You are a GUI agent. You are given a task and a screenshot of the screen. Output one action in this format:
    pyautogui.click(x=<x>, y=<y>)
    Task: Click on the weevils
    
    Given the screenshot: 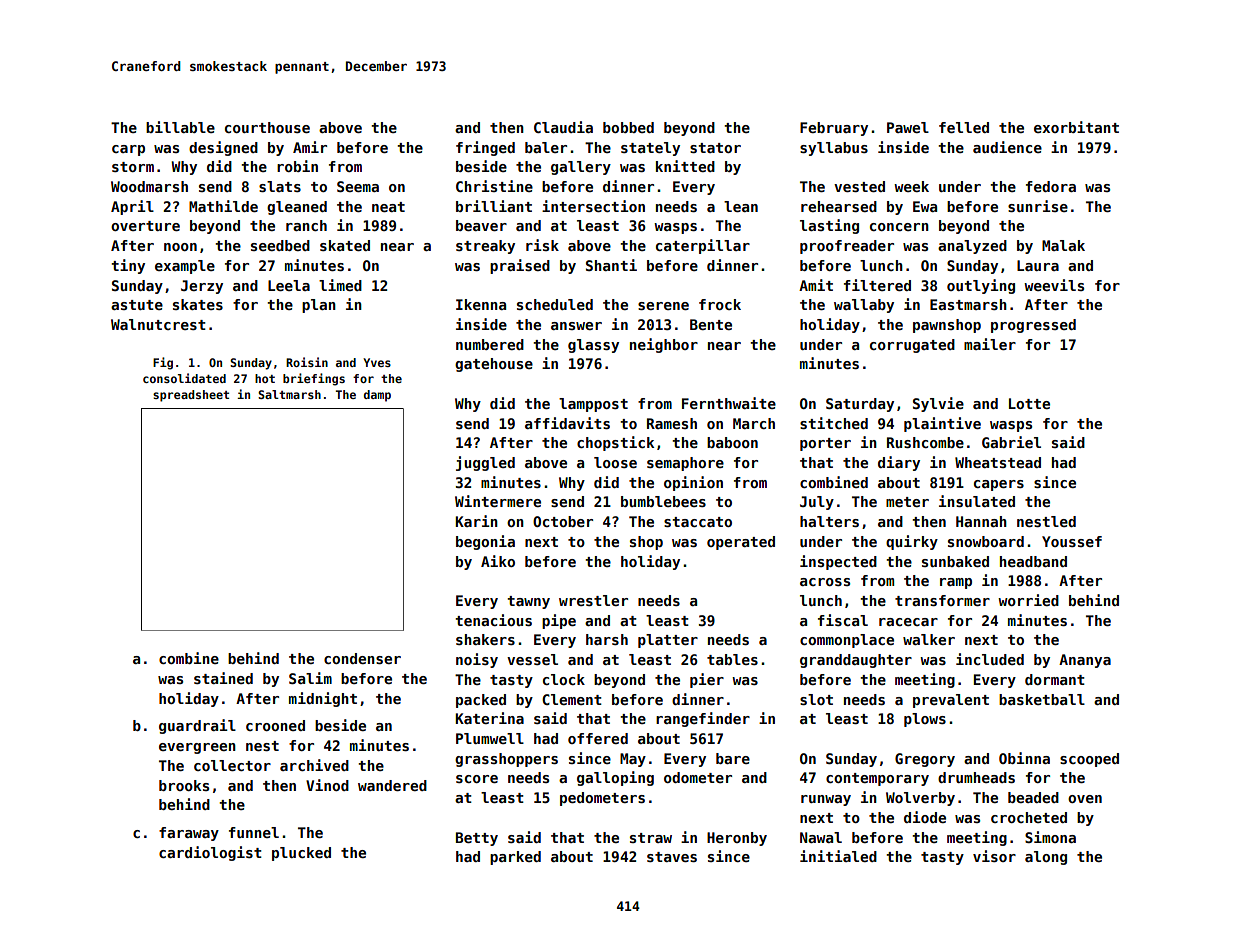 What is the action you would take?
    pyautogui.click(x=1054, y=285)
